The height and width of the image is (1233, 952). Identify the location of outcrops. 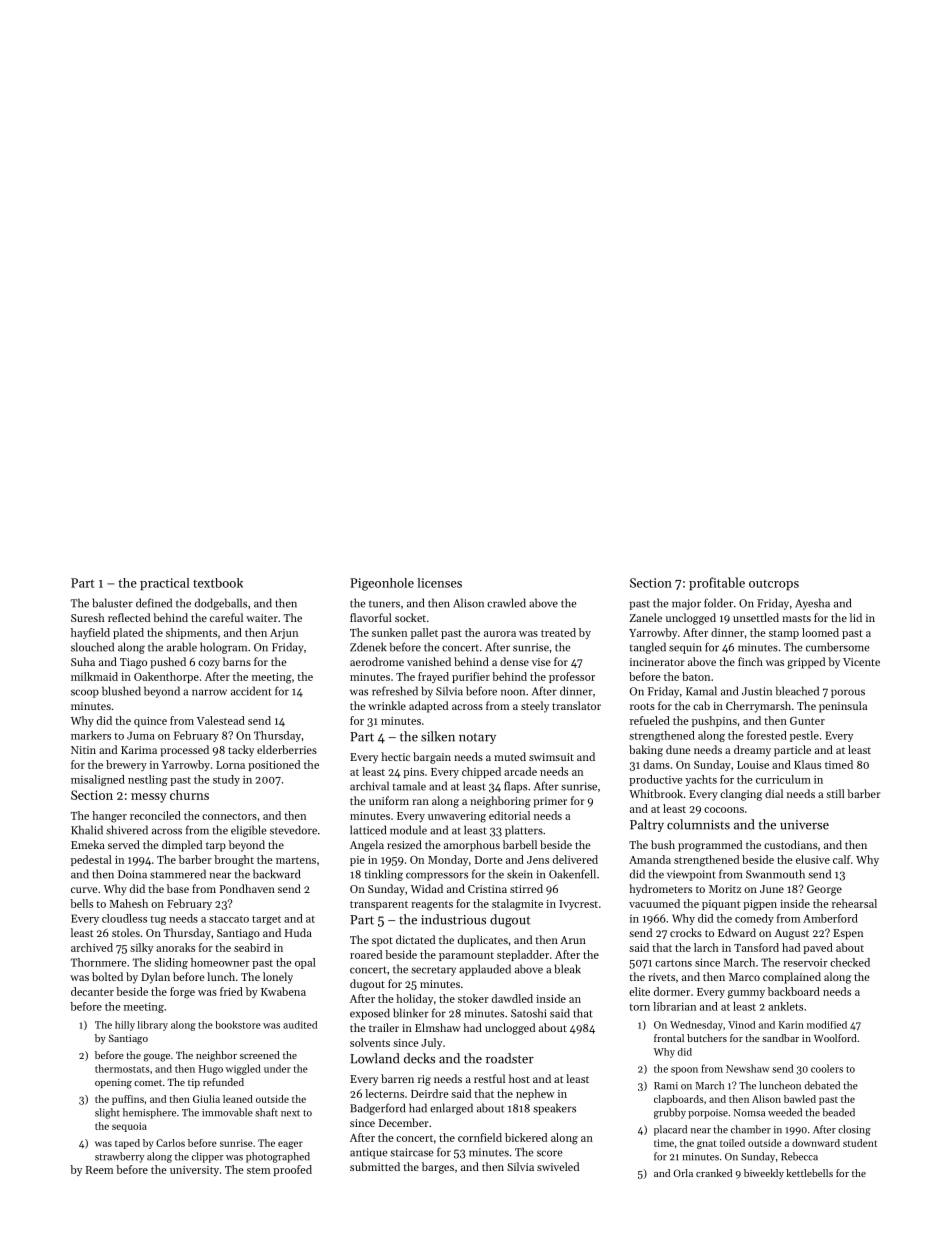
(774, 585).
